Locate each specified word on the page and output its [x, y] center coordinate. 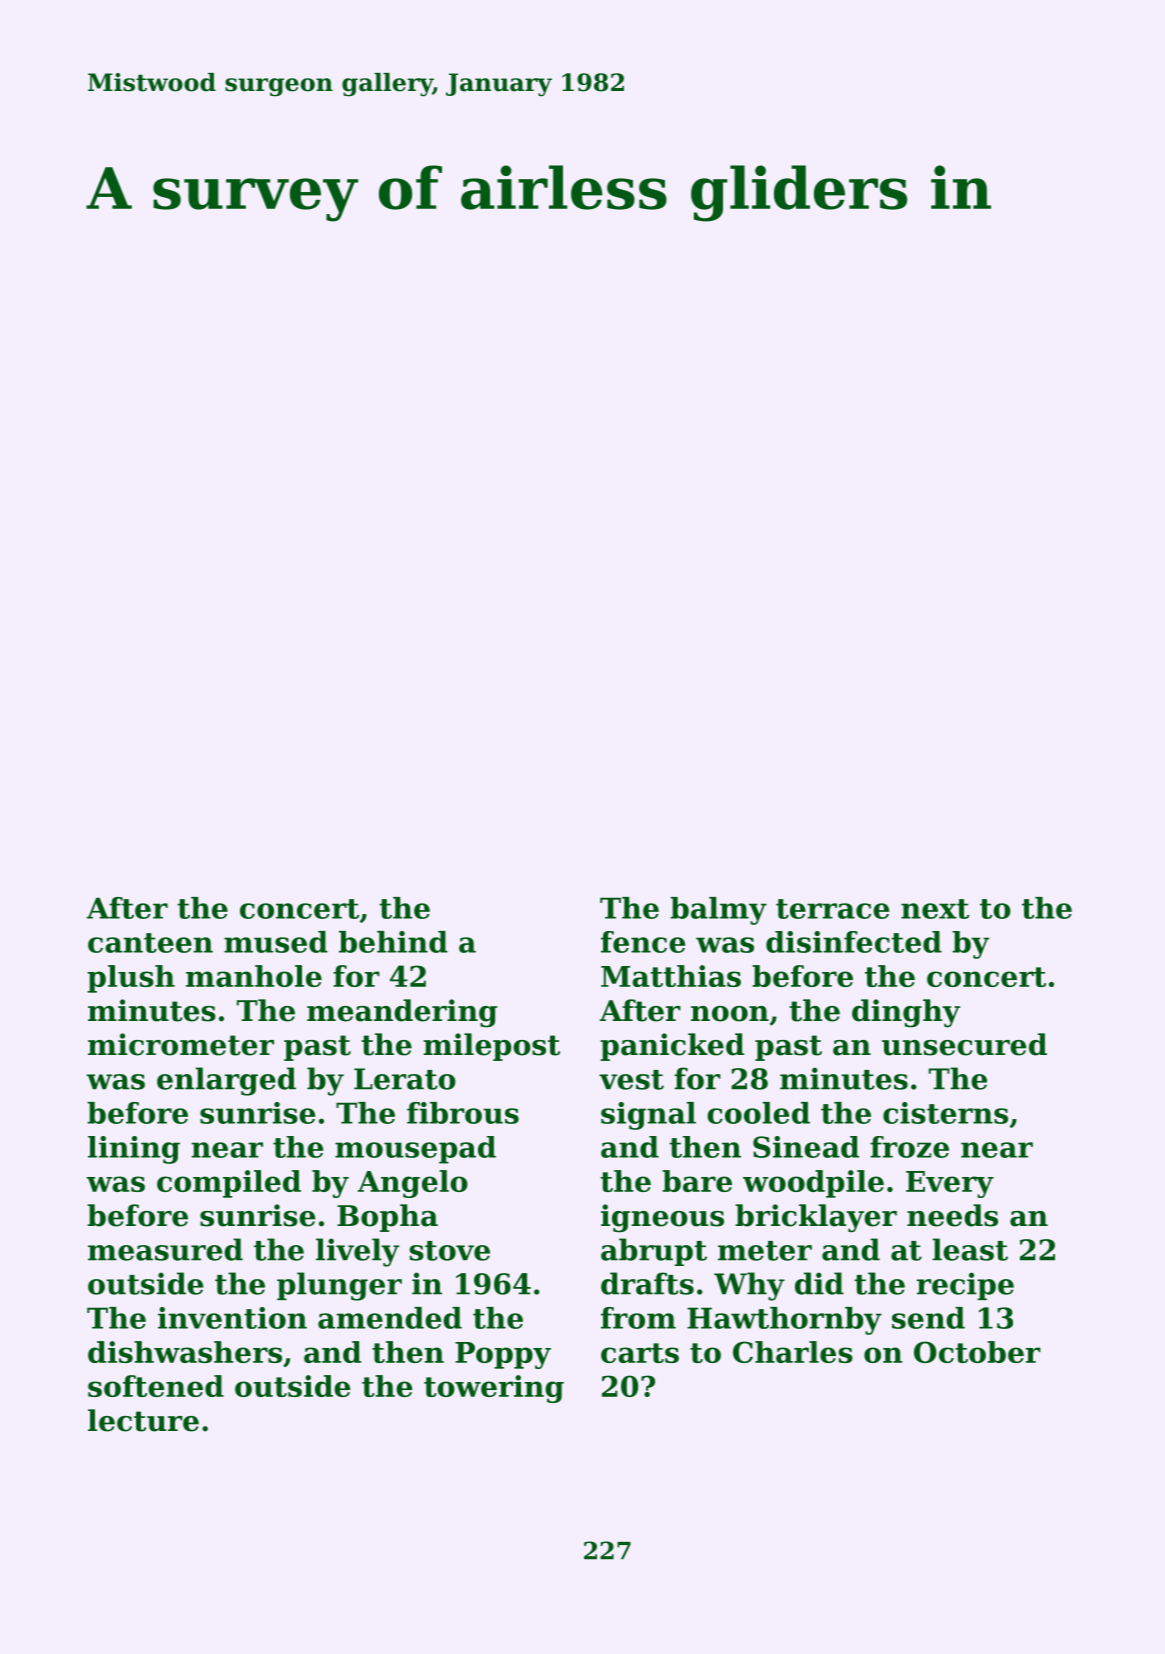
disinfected [854, 942]
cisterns [945, 1113]
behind [393, 942]
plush [131, 979]
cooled [758, 1113]
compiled [229, 1184]
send [928, 1318]
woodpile [813, 1184]
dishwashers [185, 1352]
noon [730, 1014]
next [935, 909]
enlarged [226, 1081]
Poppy [503, 1355]
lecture [143, 1420]
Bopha [387, 1218]
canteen [150, 943]
